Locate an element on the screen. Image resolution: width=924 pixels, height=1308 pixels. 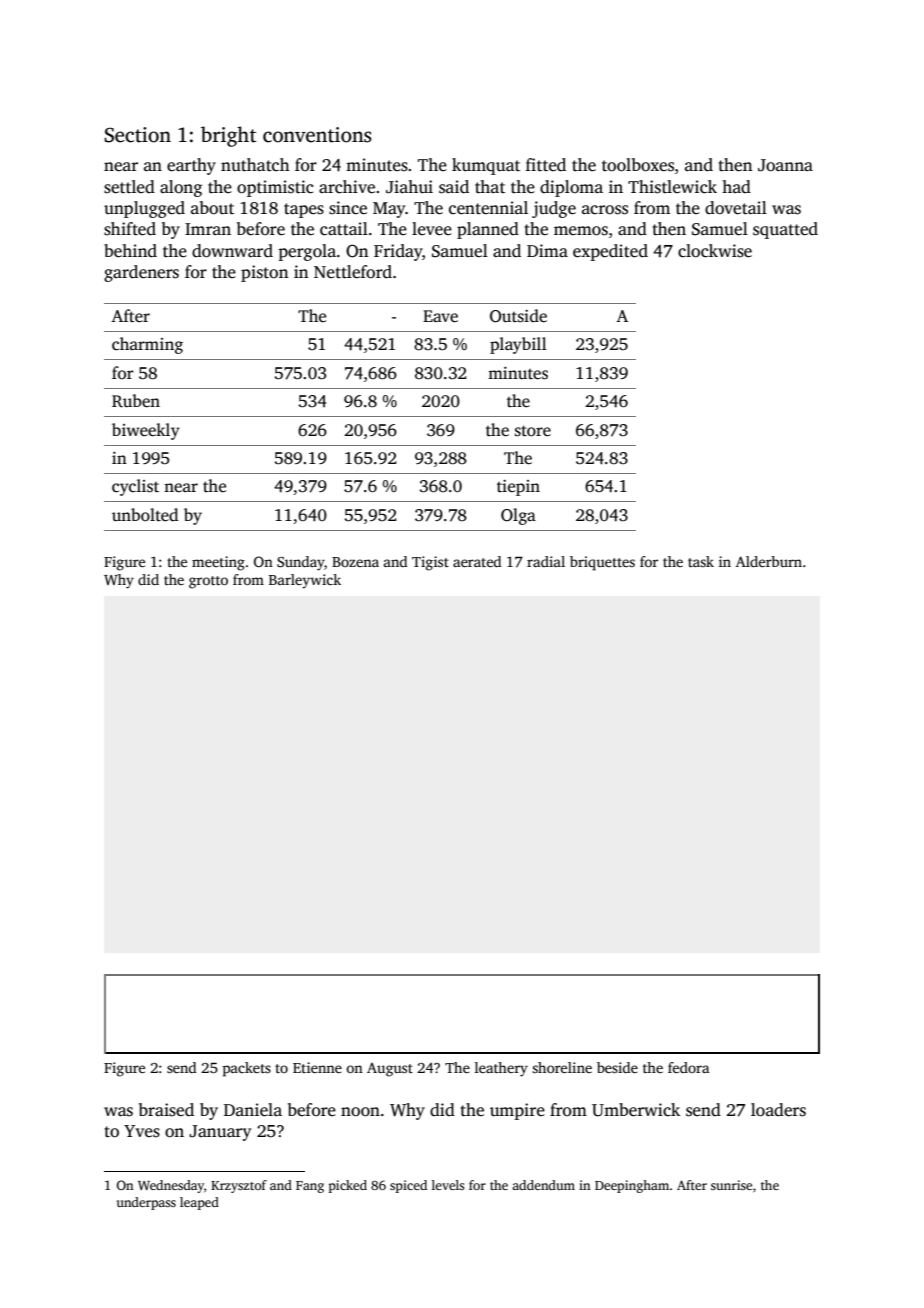
sunrise is located at coordinates (731, 1185).
